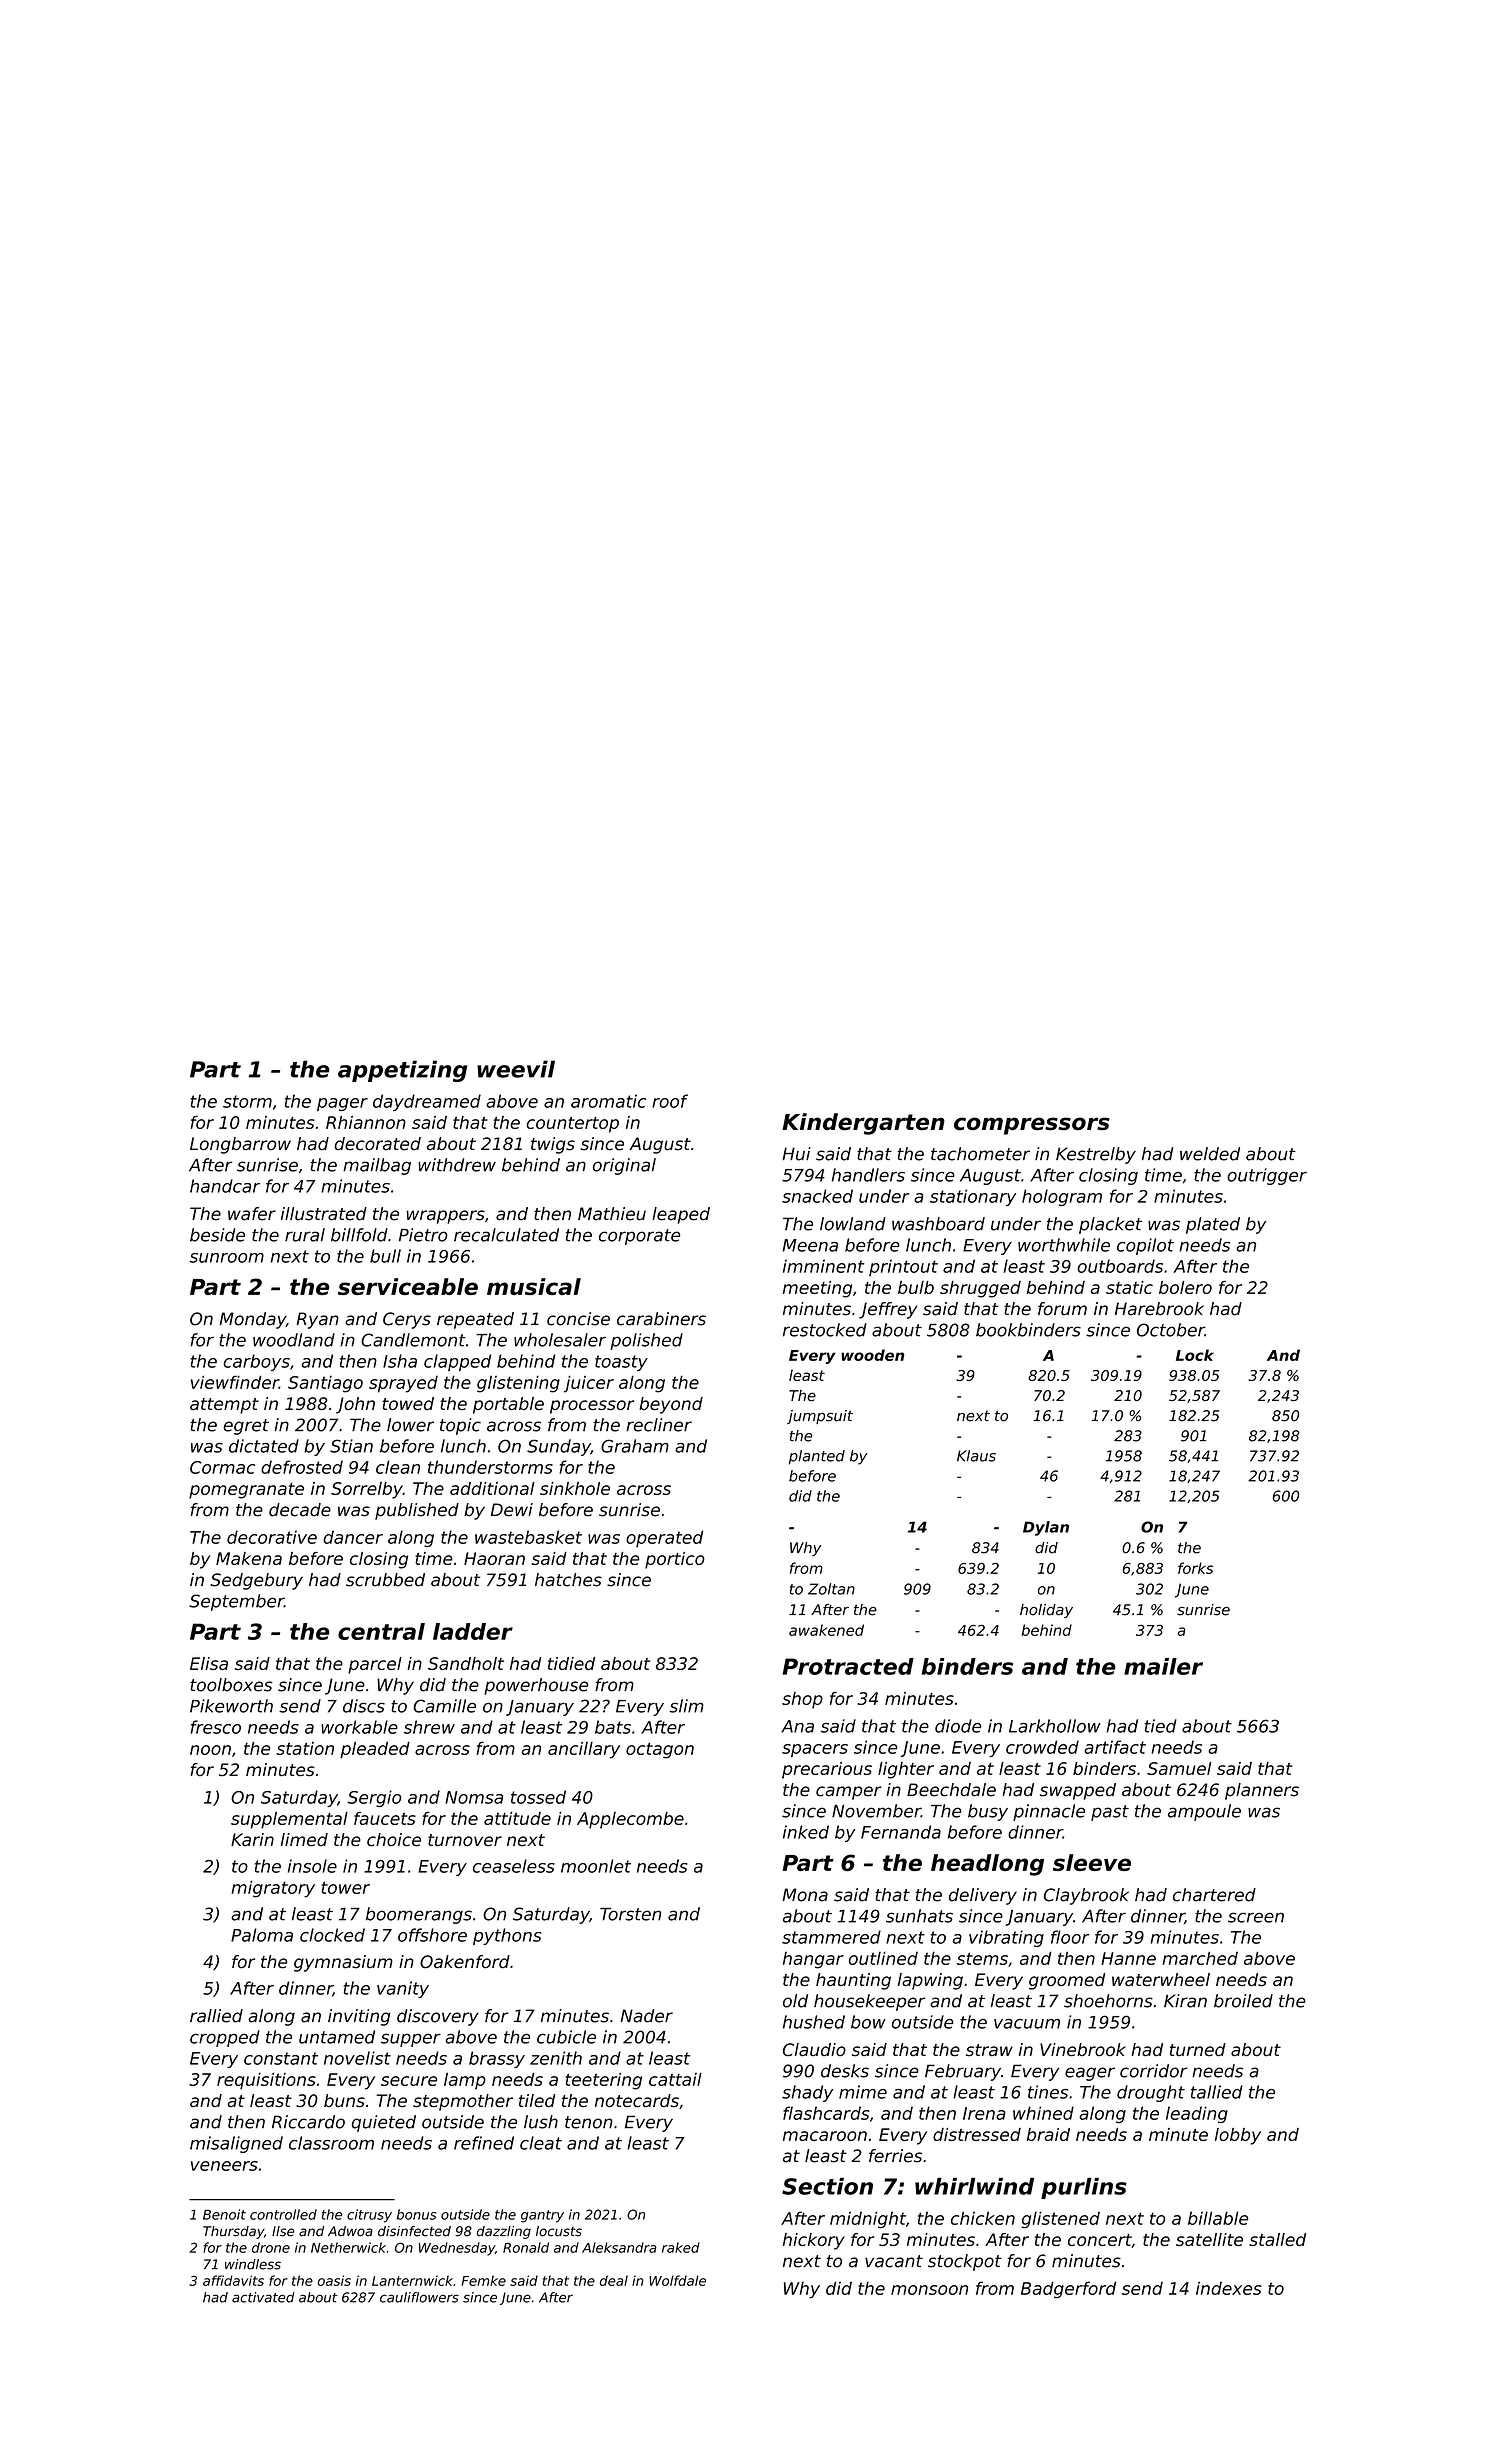 The width and height of the screenshot is (1496, 2464). I want to click on Kindergarten, so click(863, 1124).
